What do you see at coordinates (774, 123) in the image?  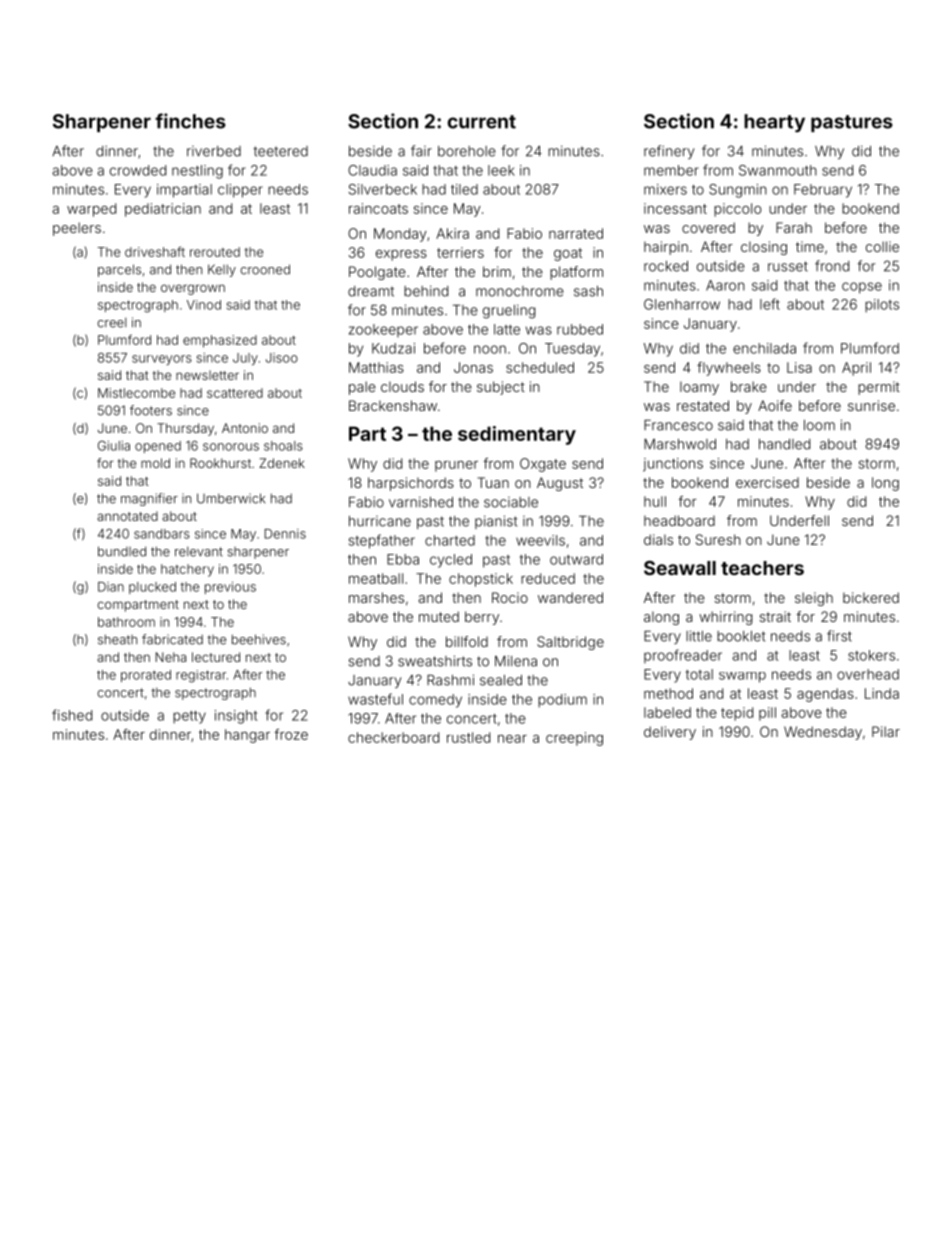 I see `hearty` at bounding box center [774, 123].
